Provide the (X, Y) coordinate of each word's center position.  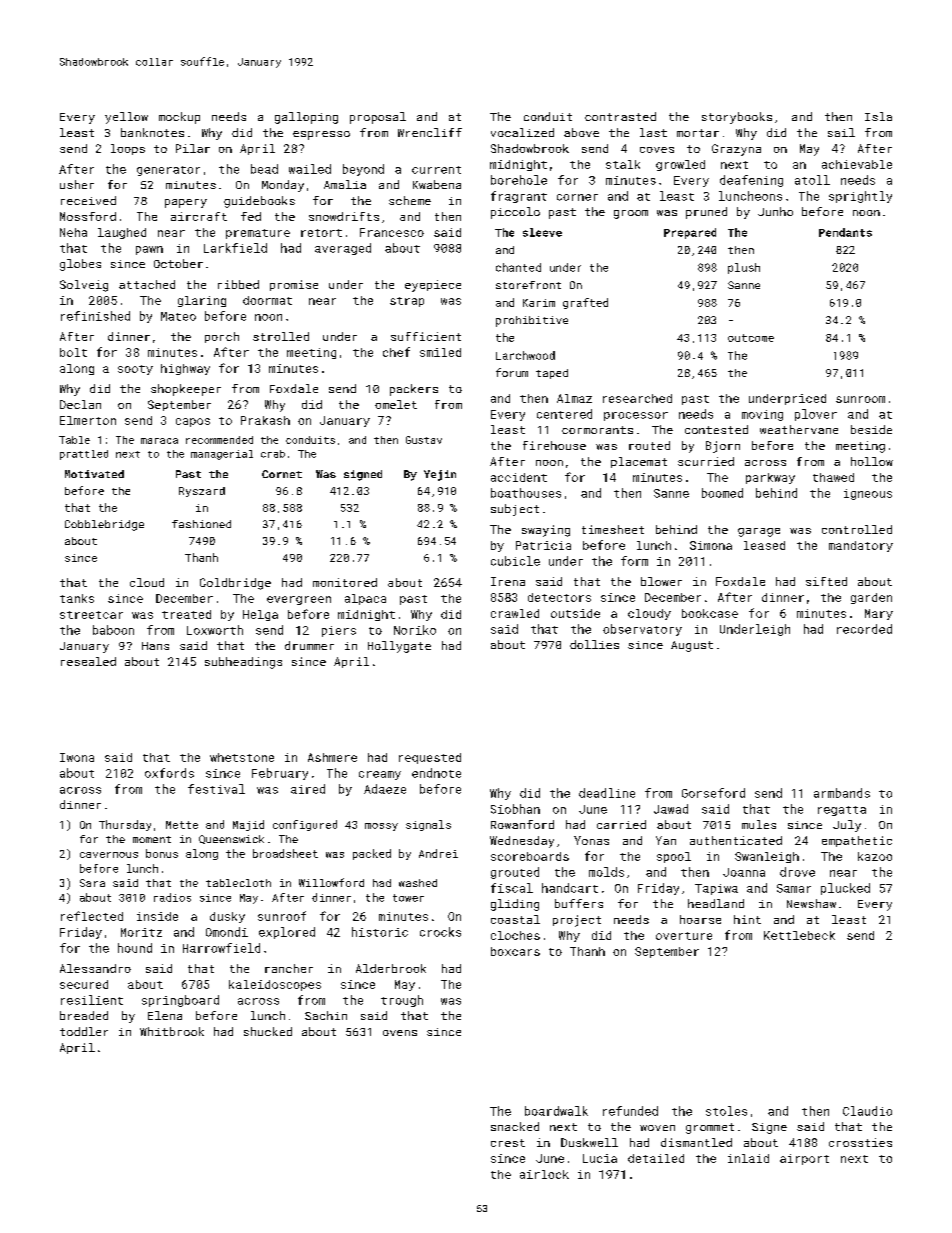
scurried (706, 461)
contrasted (620, 116)
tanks (77, 598)
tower (408, 898)
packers (414, 390)
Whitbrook (172, 1031)
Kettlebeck (799, 935)
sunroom (860, 399)
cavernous (109, 855)
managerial (222, 455)
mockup (179, 118)
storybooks (737, 118)
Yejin (440, 475)
